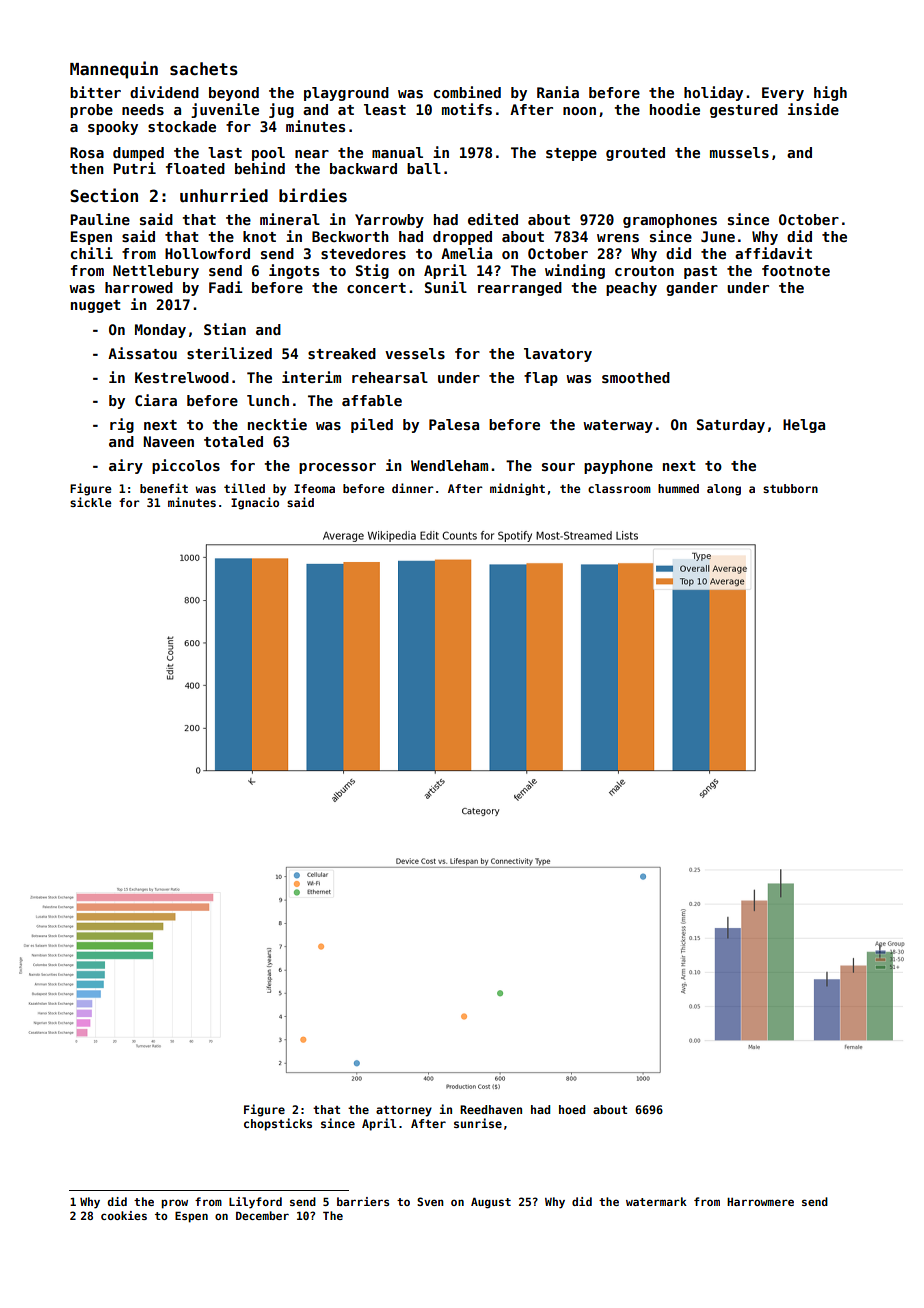 The height and width of the screenshot is (1308, 924). I want to click on prow, so click(174, 1204).
